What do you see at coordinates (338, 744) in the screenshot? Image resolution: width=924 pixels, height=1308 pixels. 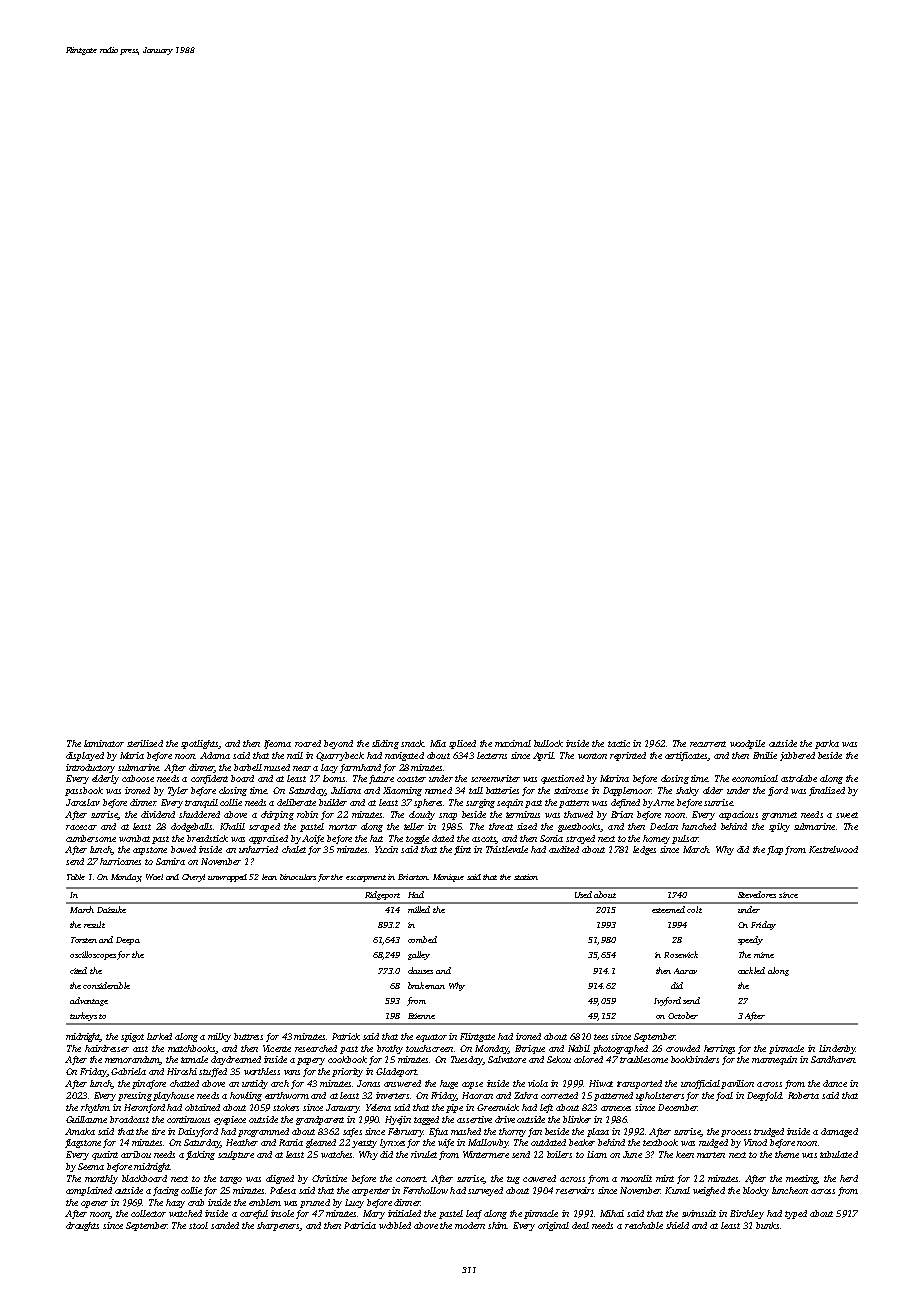 I see `beyond` at bounding box center [338, 744].
